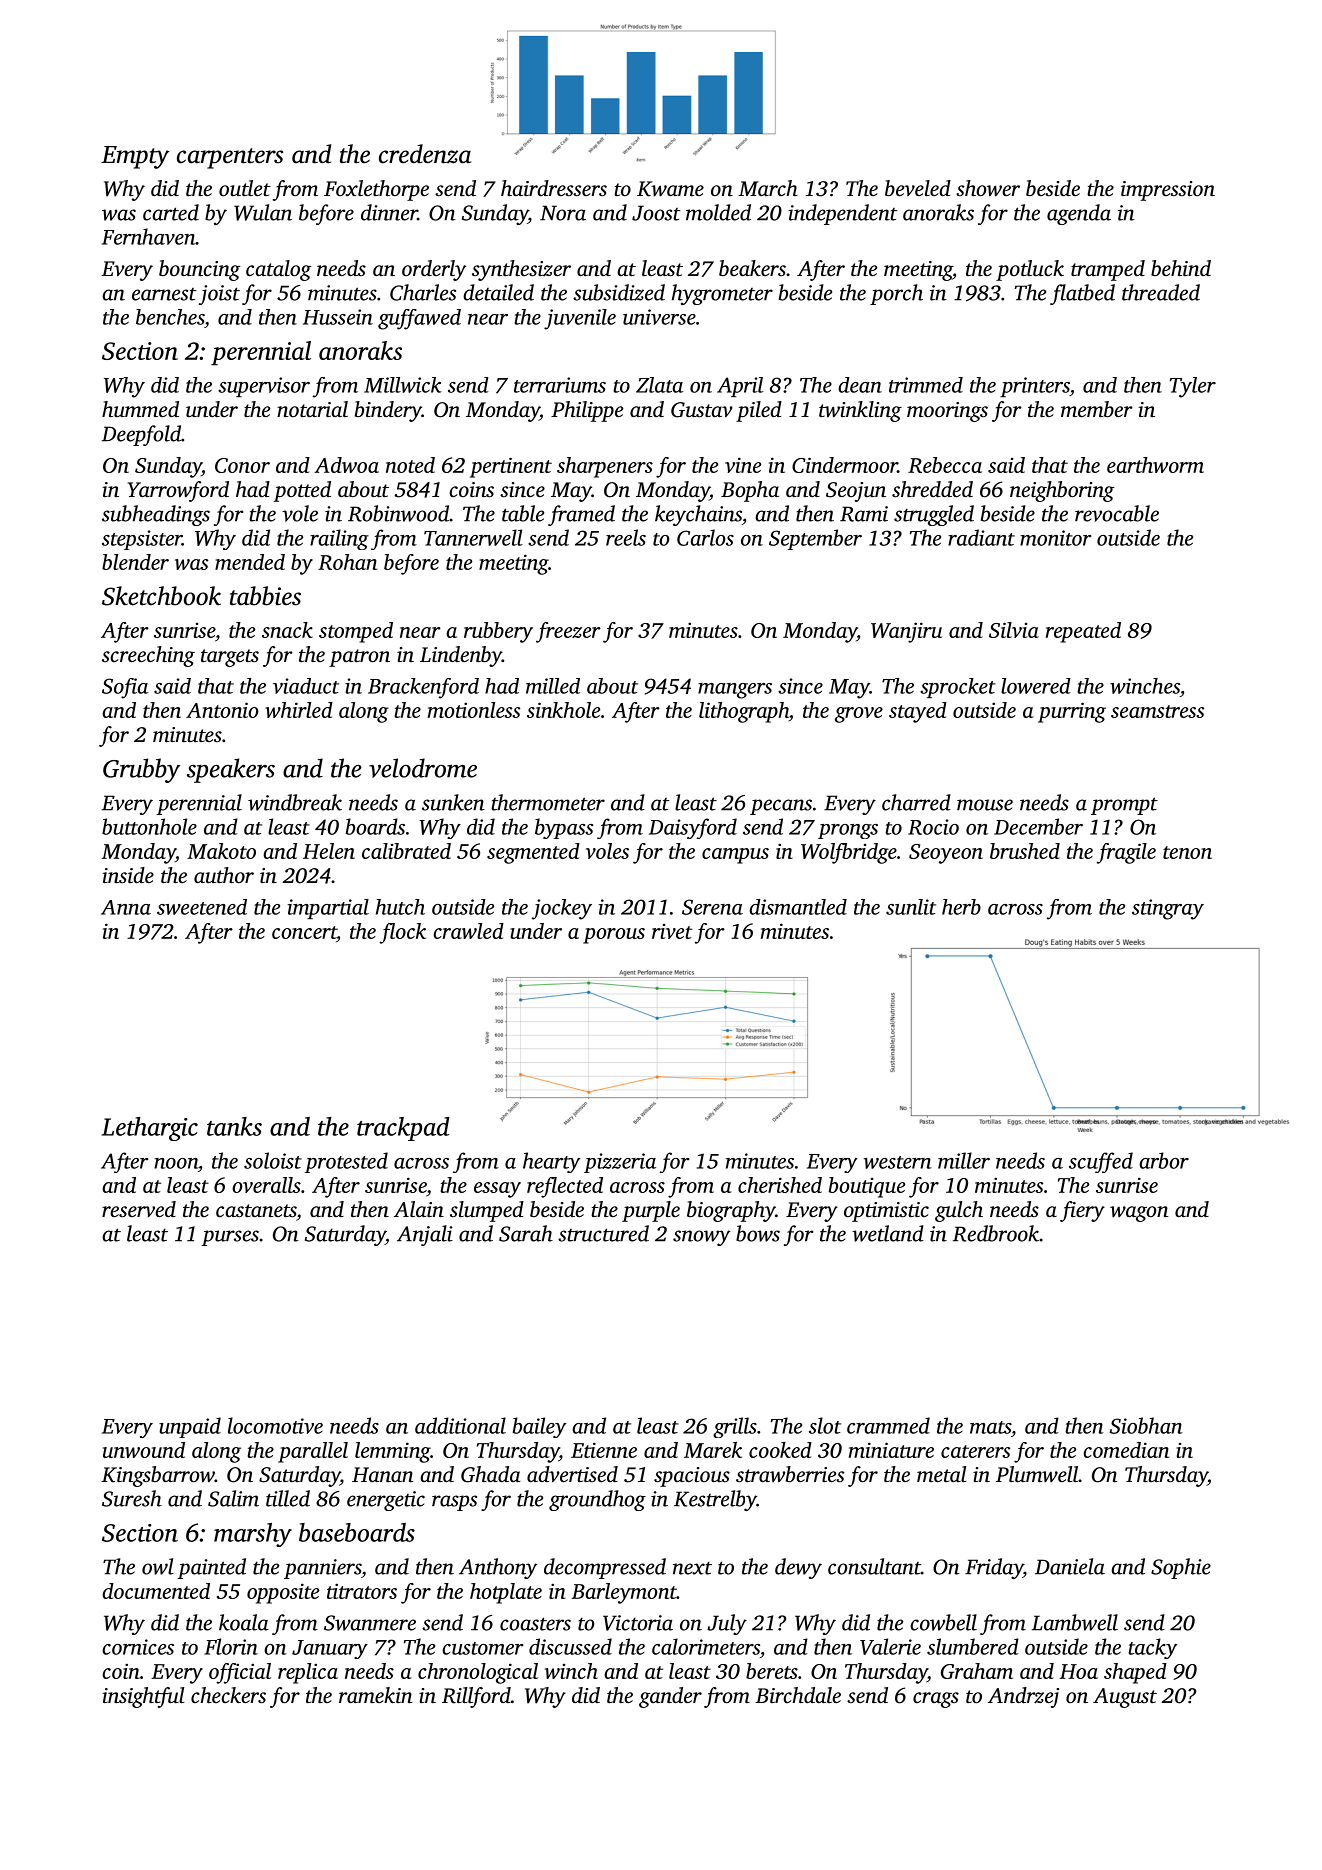 This image has width=1322, height=1870. Describe the element at coordinates (1135, 1673) in the image. I see `shaped` at that location.
